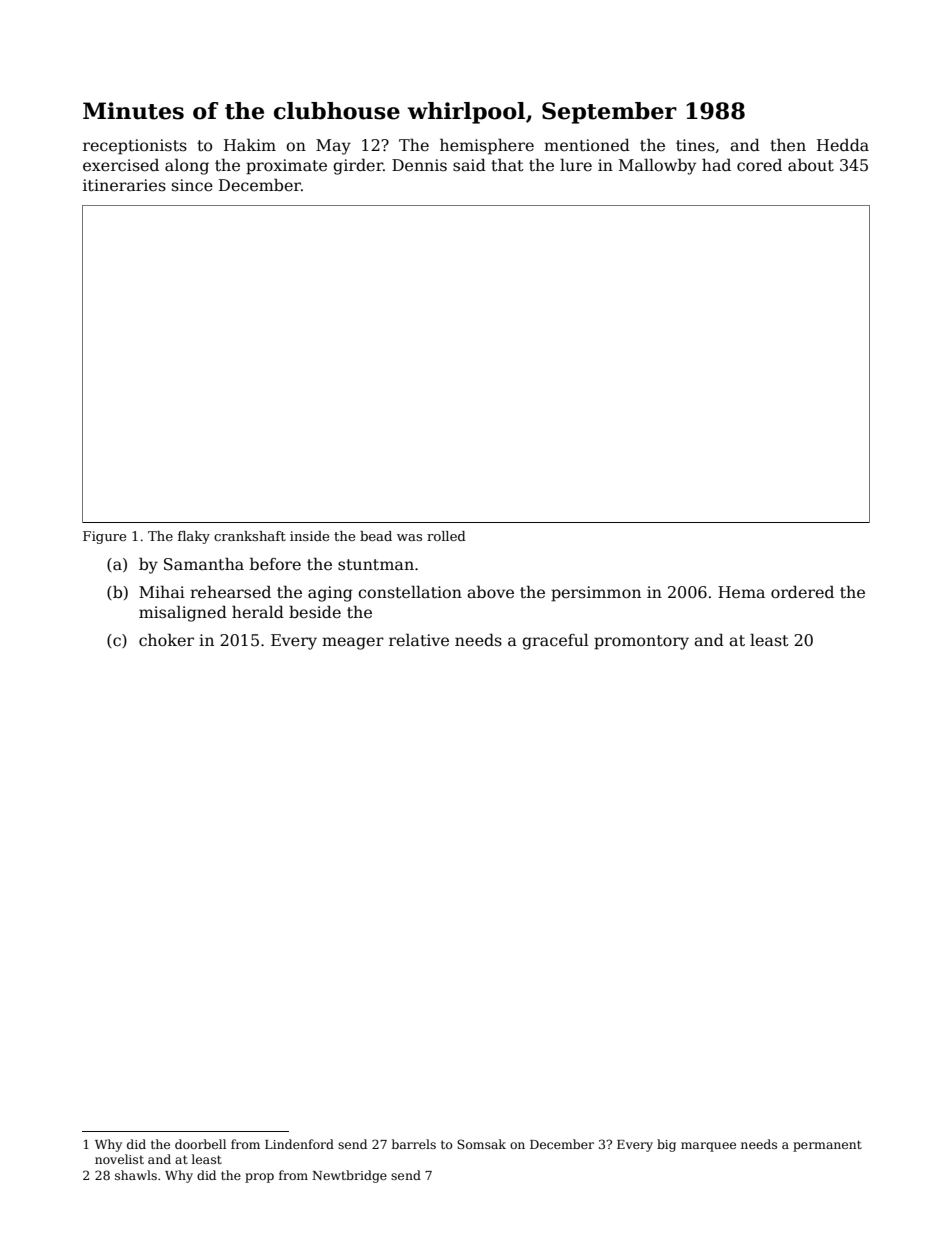 The height and width of the image is (1233, 952). I want to click on doorbell, so click(200, 1144).
